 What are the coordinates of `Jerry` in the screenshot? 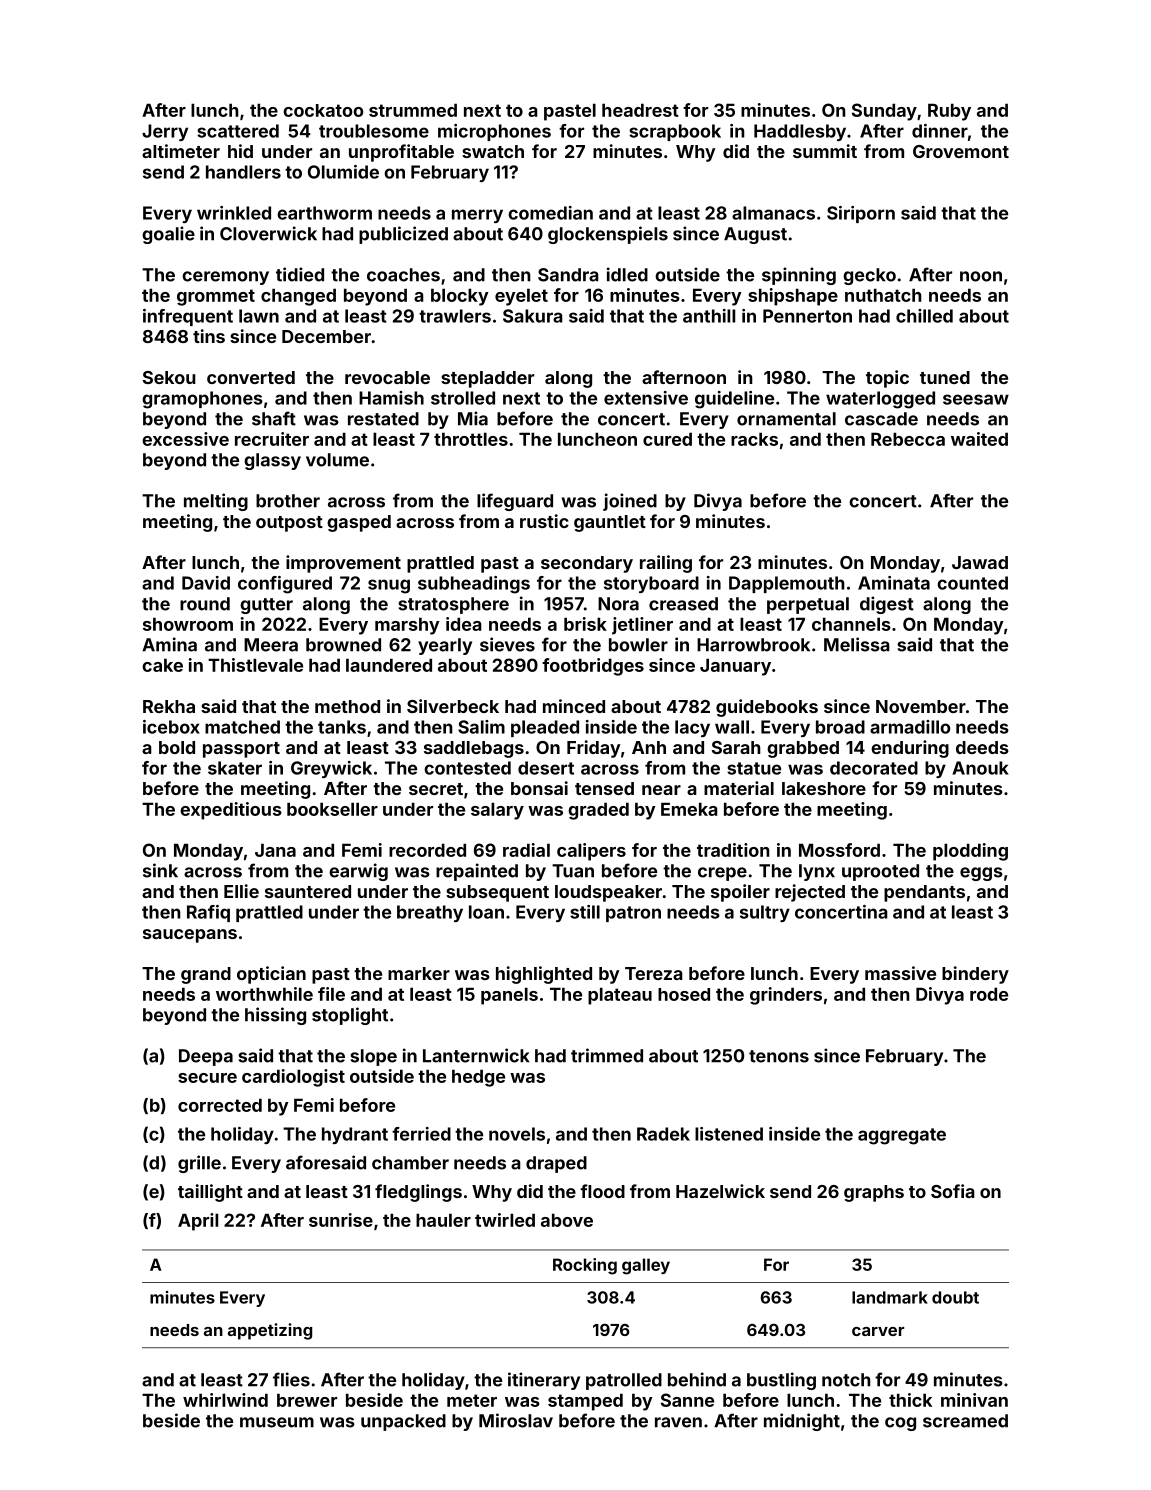 It's located at (165, 132).
